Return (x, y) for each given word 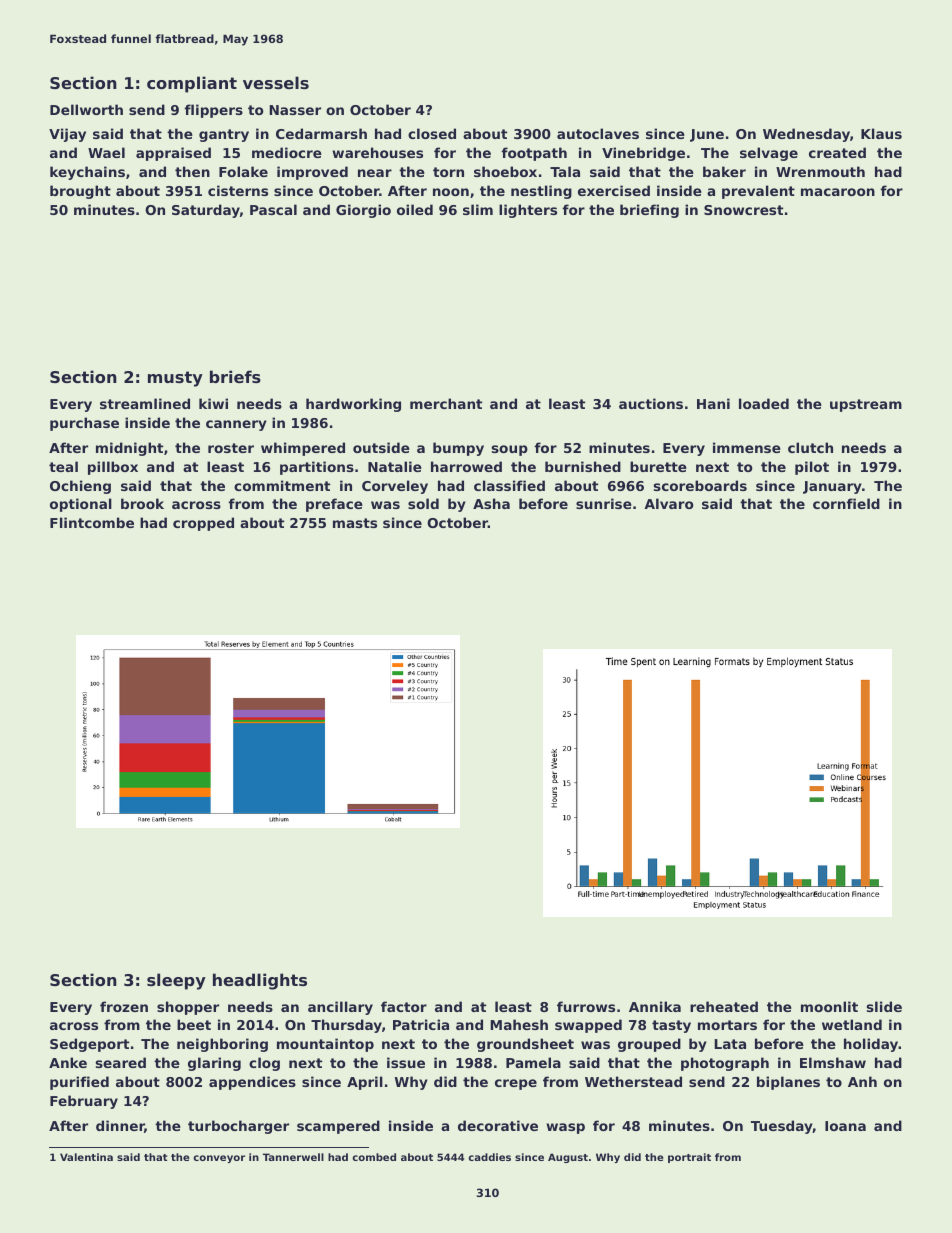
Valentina (86, 1157)
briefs (235, 376)
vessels (276, 82)
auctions (651, 403)
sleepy (176, 981)
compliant (192, 84)
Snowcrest (743, 210)
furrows (586, 1006)
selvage (769, 154)
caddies (489, 1157)
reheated (724, 1006)
